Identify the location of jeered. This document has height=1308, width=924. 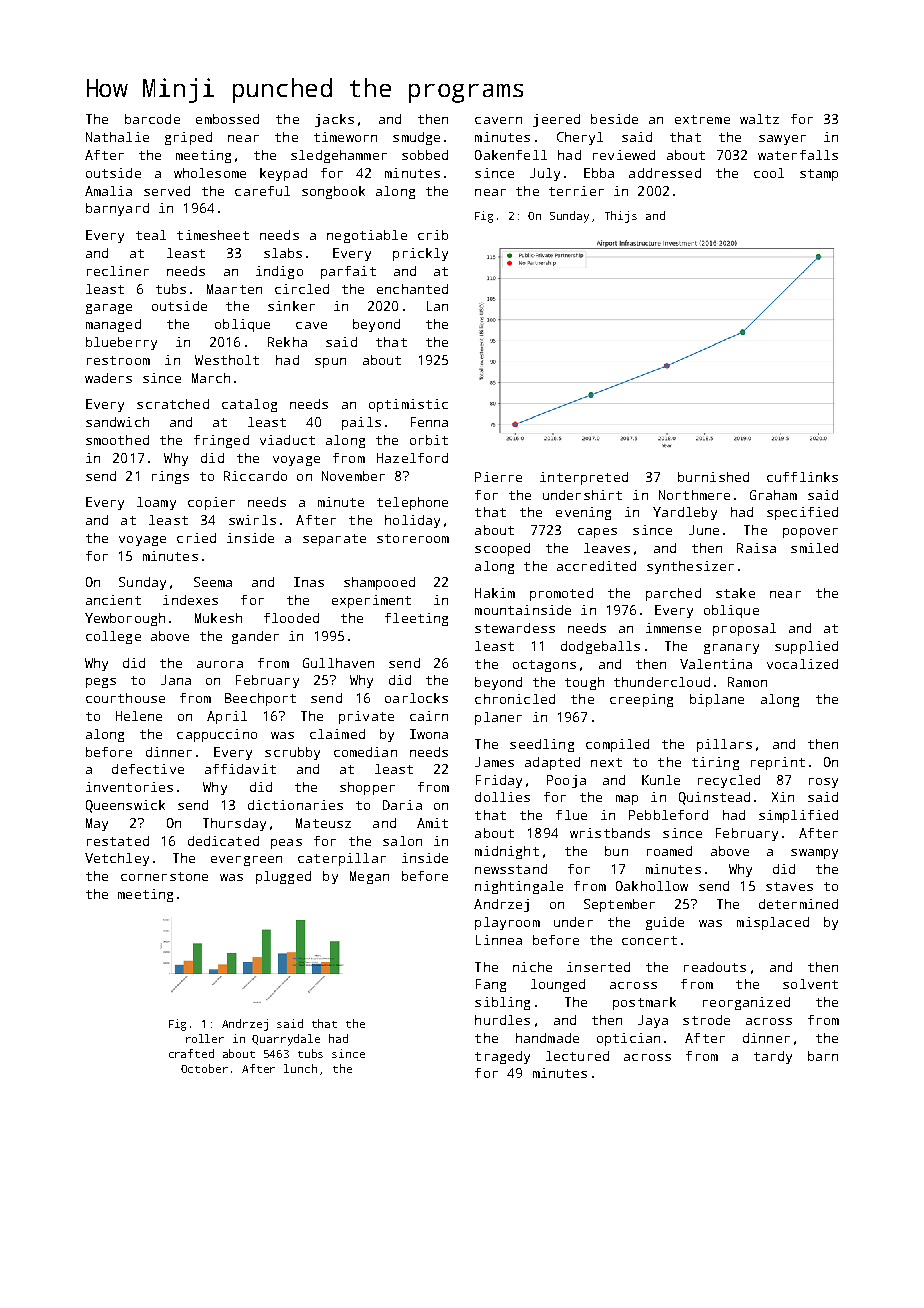
(556, 120).
